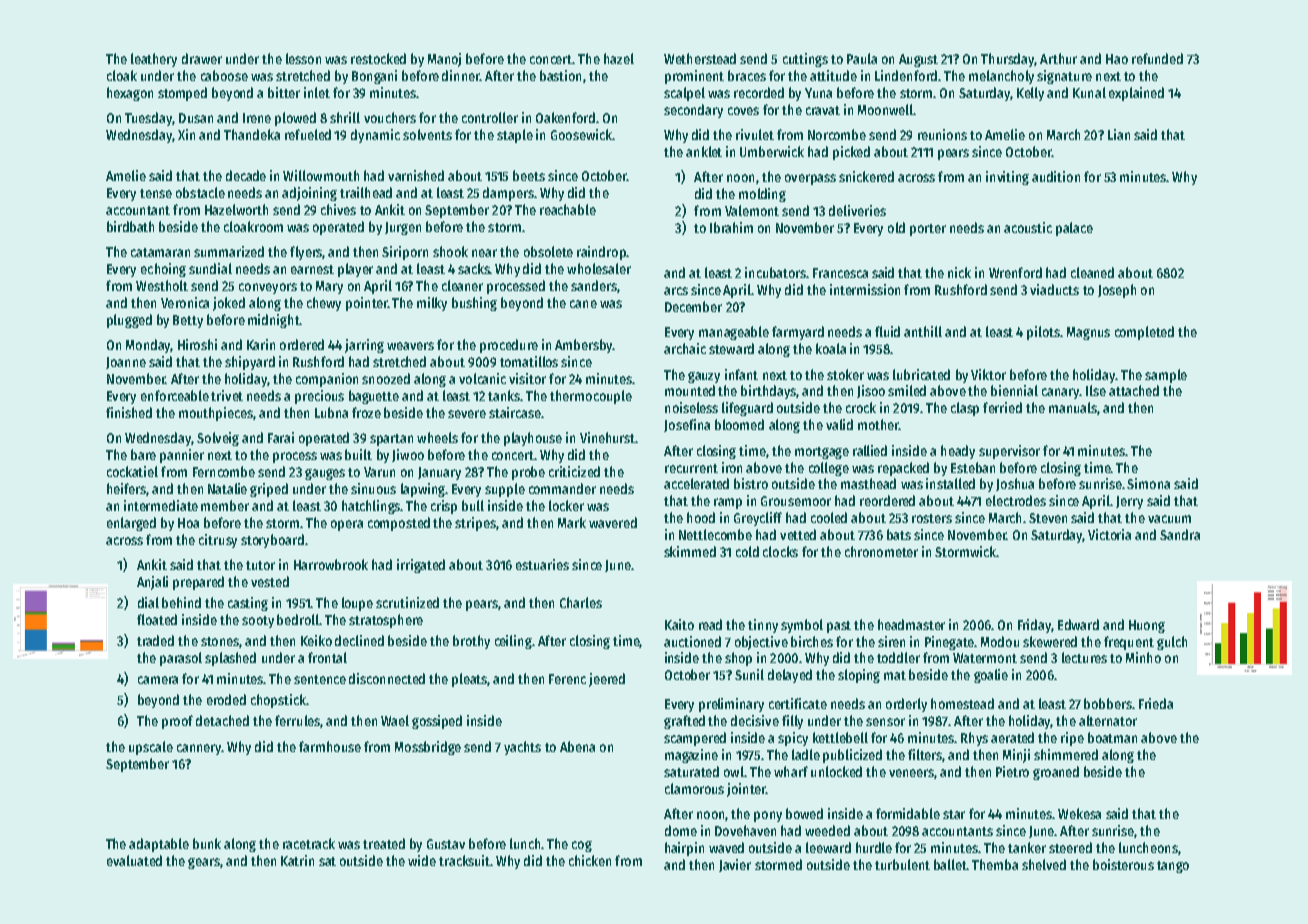 This screenshot has height=924, width=1308. What do you see at coordinates (581, 602) in the screenshot?
I see `Charles` at bounding box center [581, 602].
